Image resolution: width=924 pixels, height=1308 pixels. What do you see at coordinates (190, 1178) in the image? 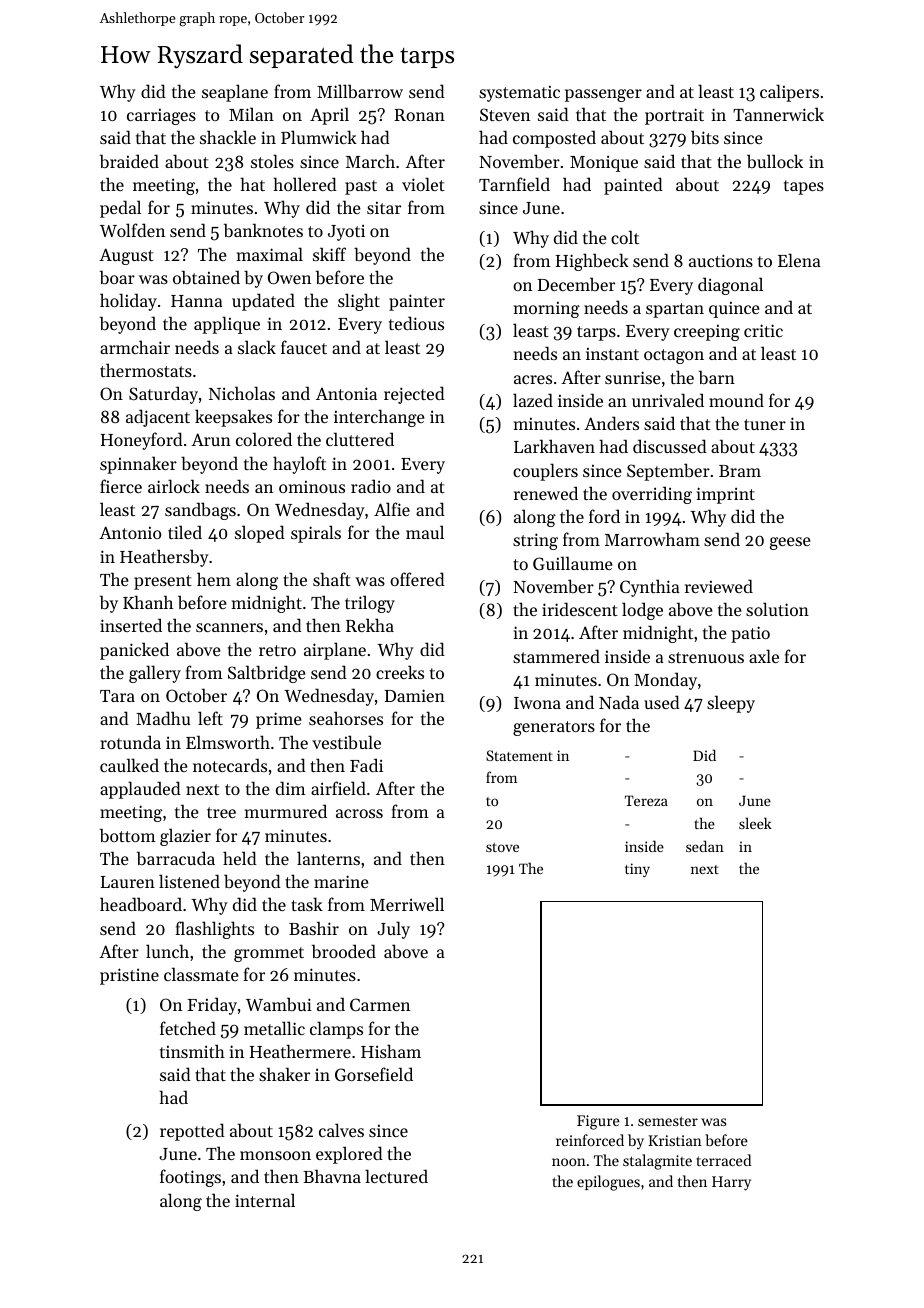
I see `footings` at bounding box center [190, 1178].
